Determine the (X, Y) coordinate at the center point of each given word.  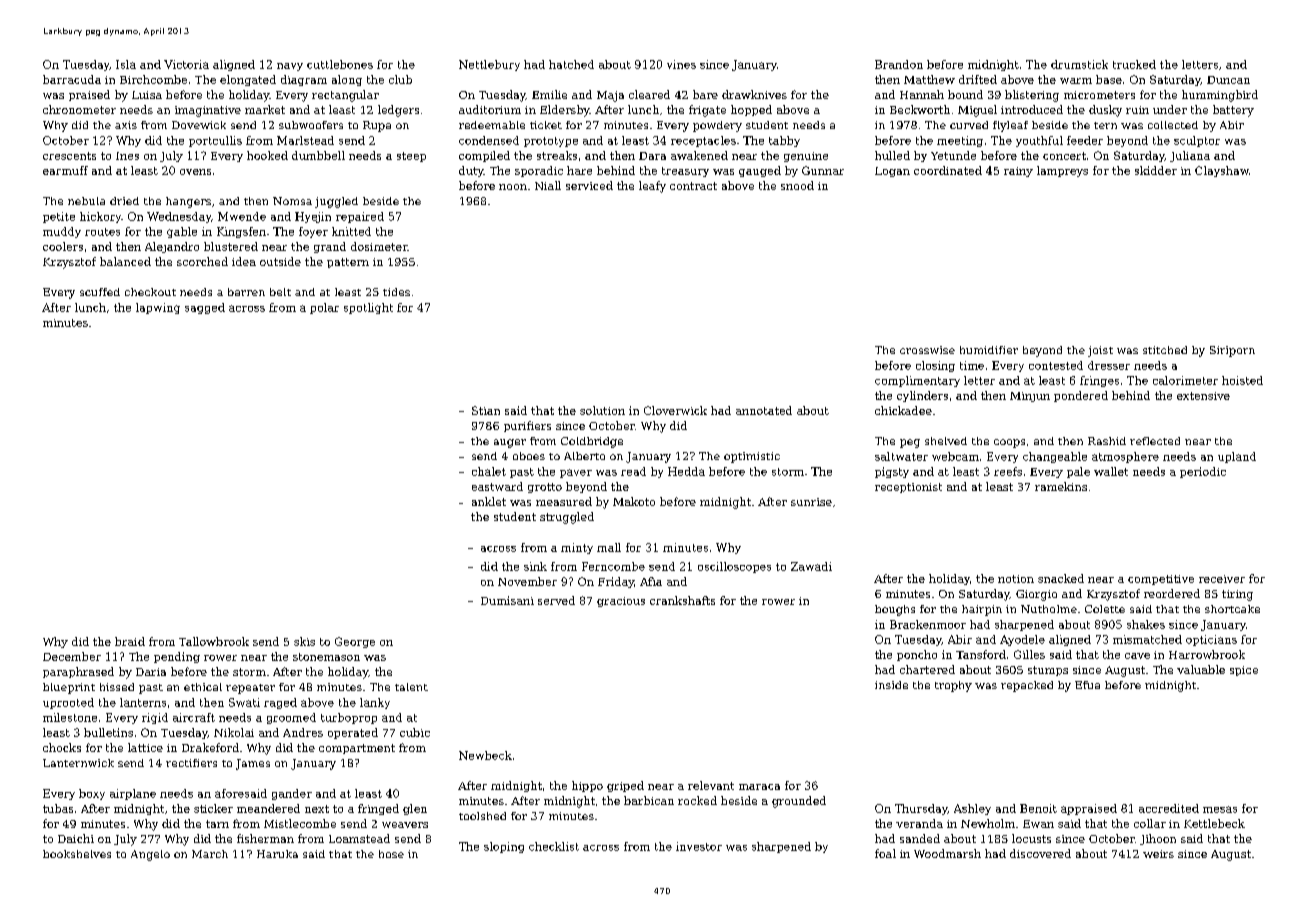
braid (130, 641)
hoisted (1242, 380)
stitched (1165, 350)
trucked (1134, 64)
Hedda (686, 471)
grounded (799, 802)
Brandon (899, 64)
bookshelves (77, 854)
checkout (150, 292)
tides (396, 292)
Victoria (186, 64)
